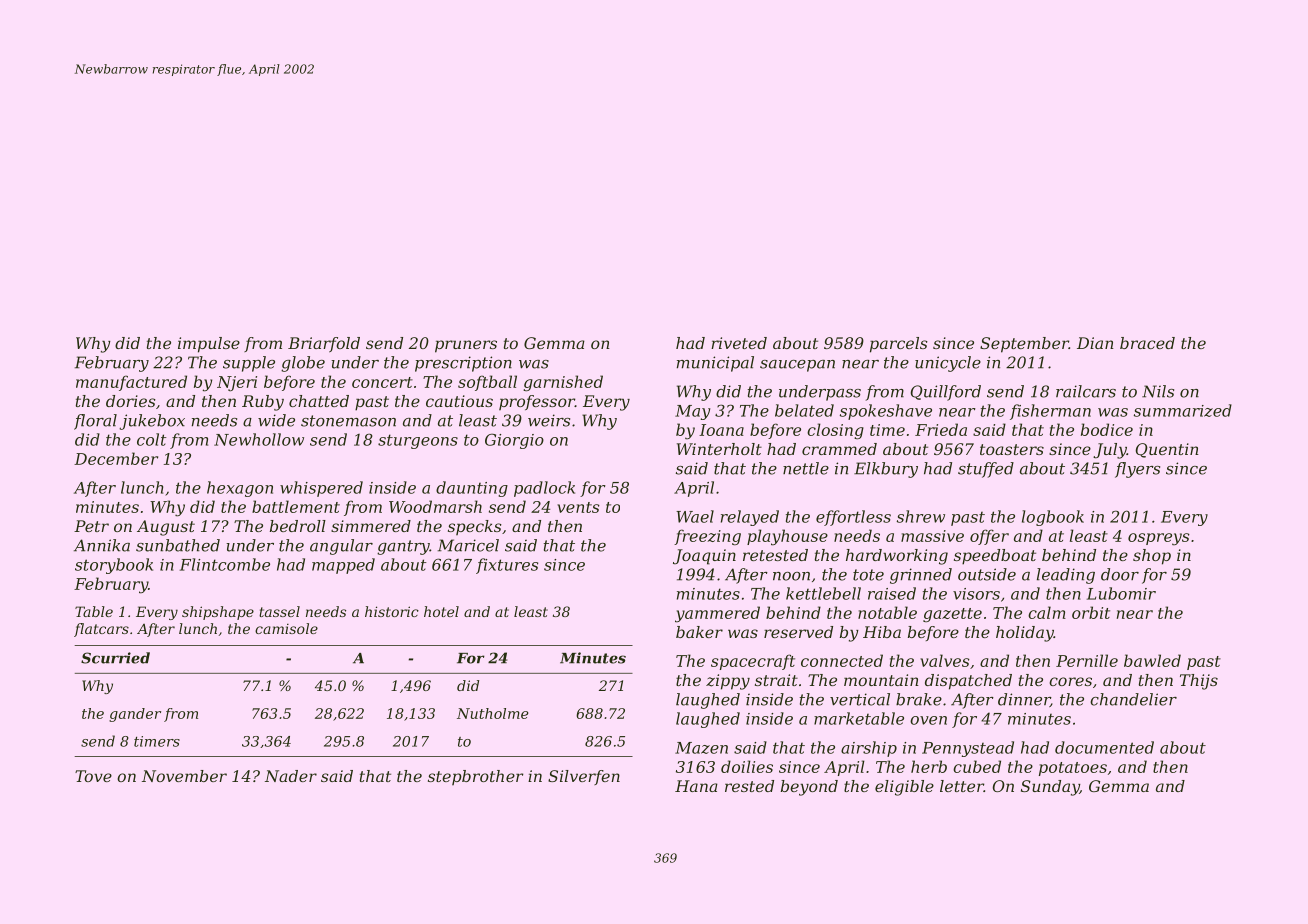 The height and width of the screenshot is (924, 1308). What do you see at coordinates (728, 682) in the screenshot?
I see `zippy` at bounding box center [728, 682].
